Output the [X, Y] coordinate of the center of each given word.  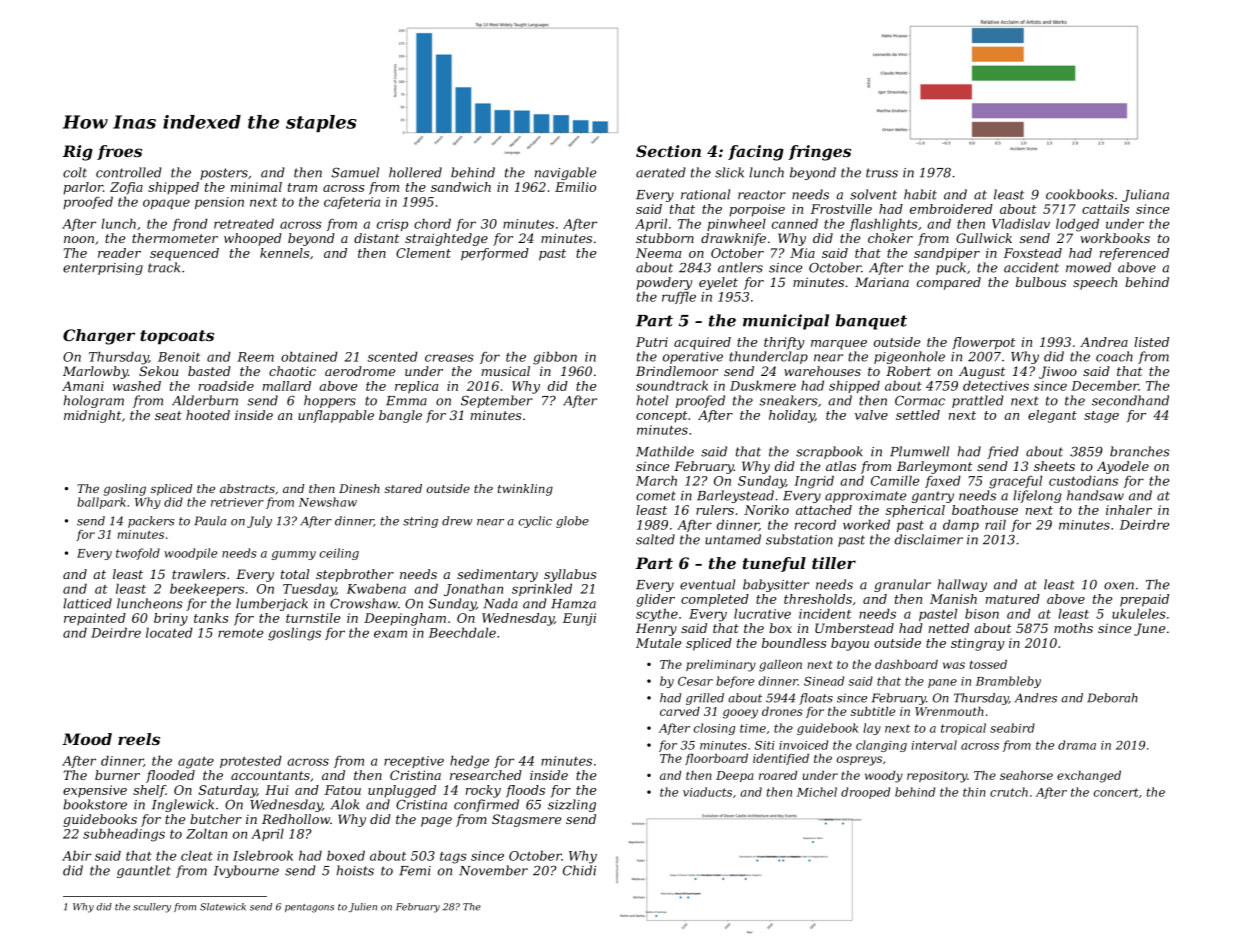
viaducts [707, 792]
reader [119, 253]
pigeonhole [909, 357]
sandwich [461, 187]
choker [890, 238]
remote [240, 633]
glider [655, 600]
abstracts [247, 488]
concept [661, 417]
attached [824, 510]
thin [974, 792]
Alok [344, 804]
